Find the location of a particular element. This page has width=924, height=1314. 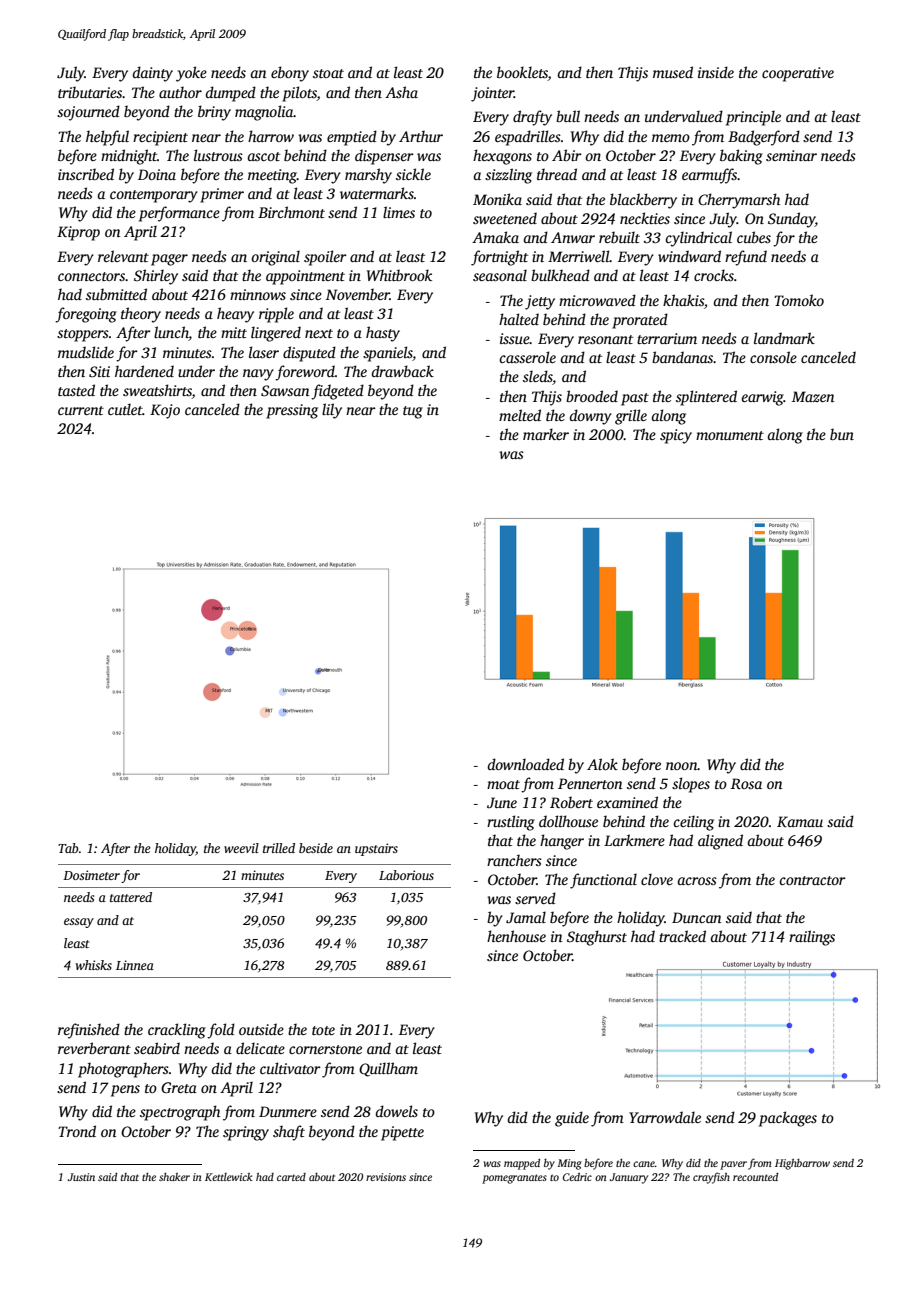

tug is located at coordinates (413, 412).
